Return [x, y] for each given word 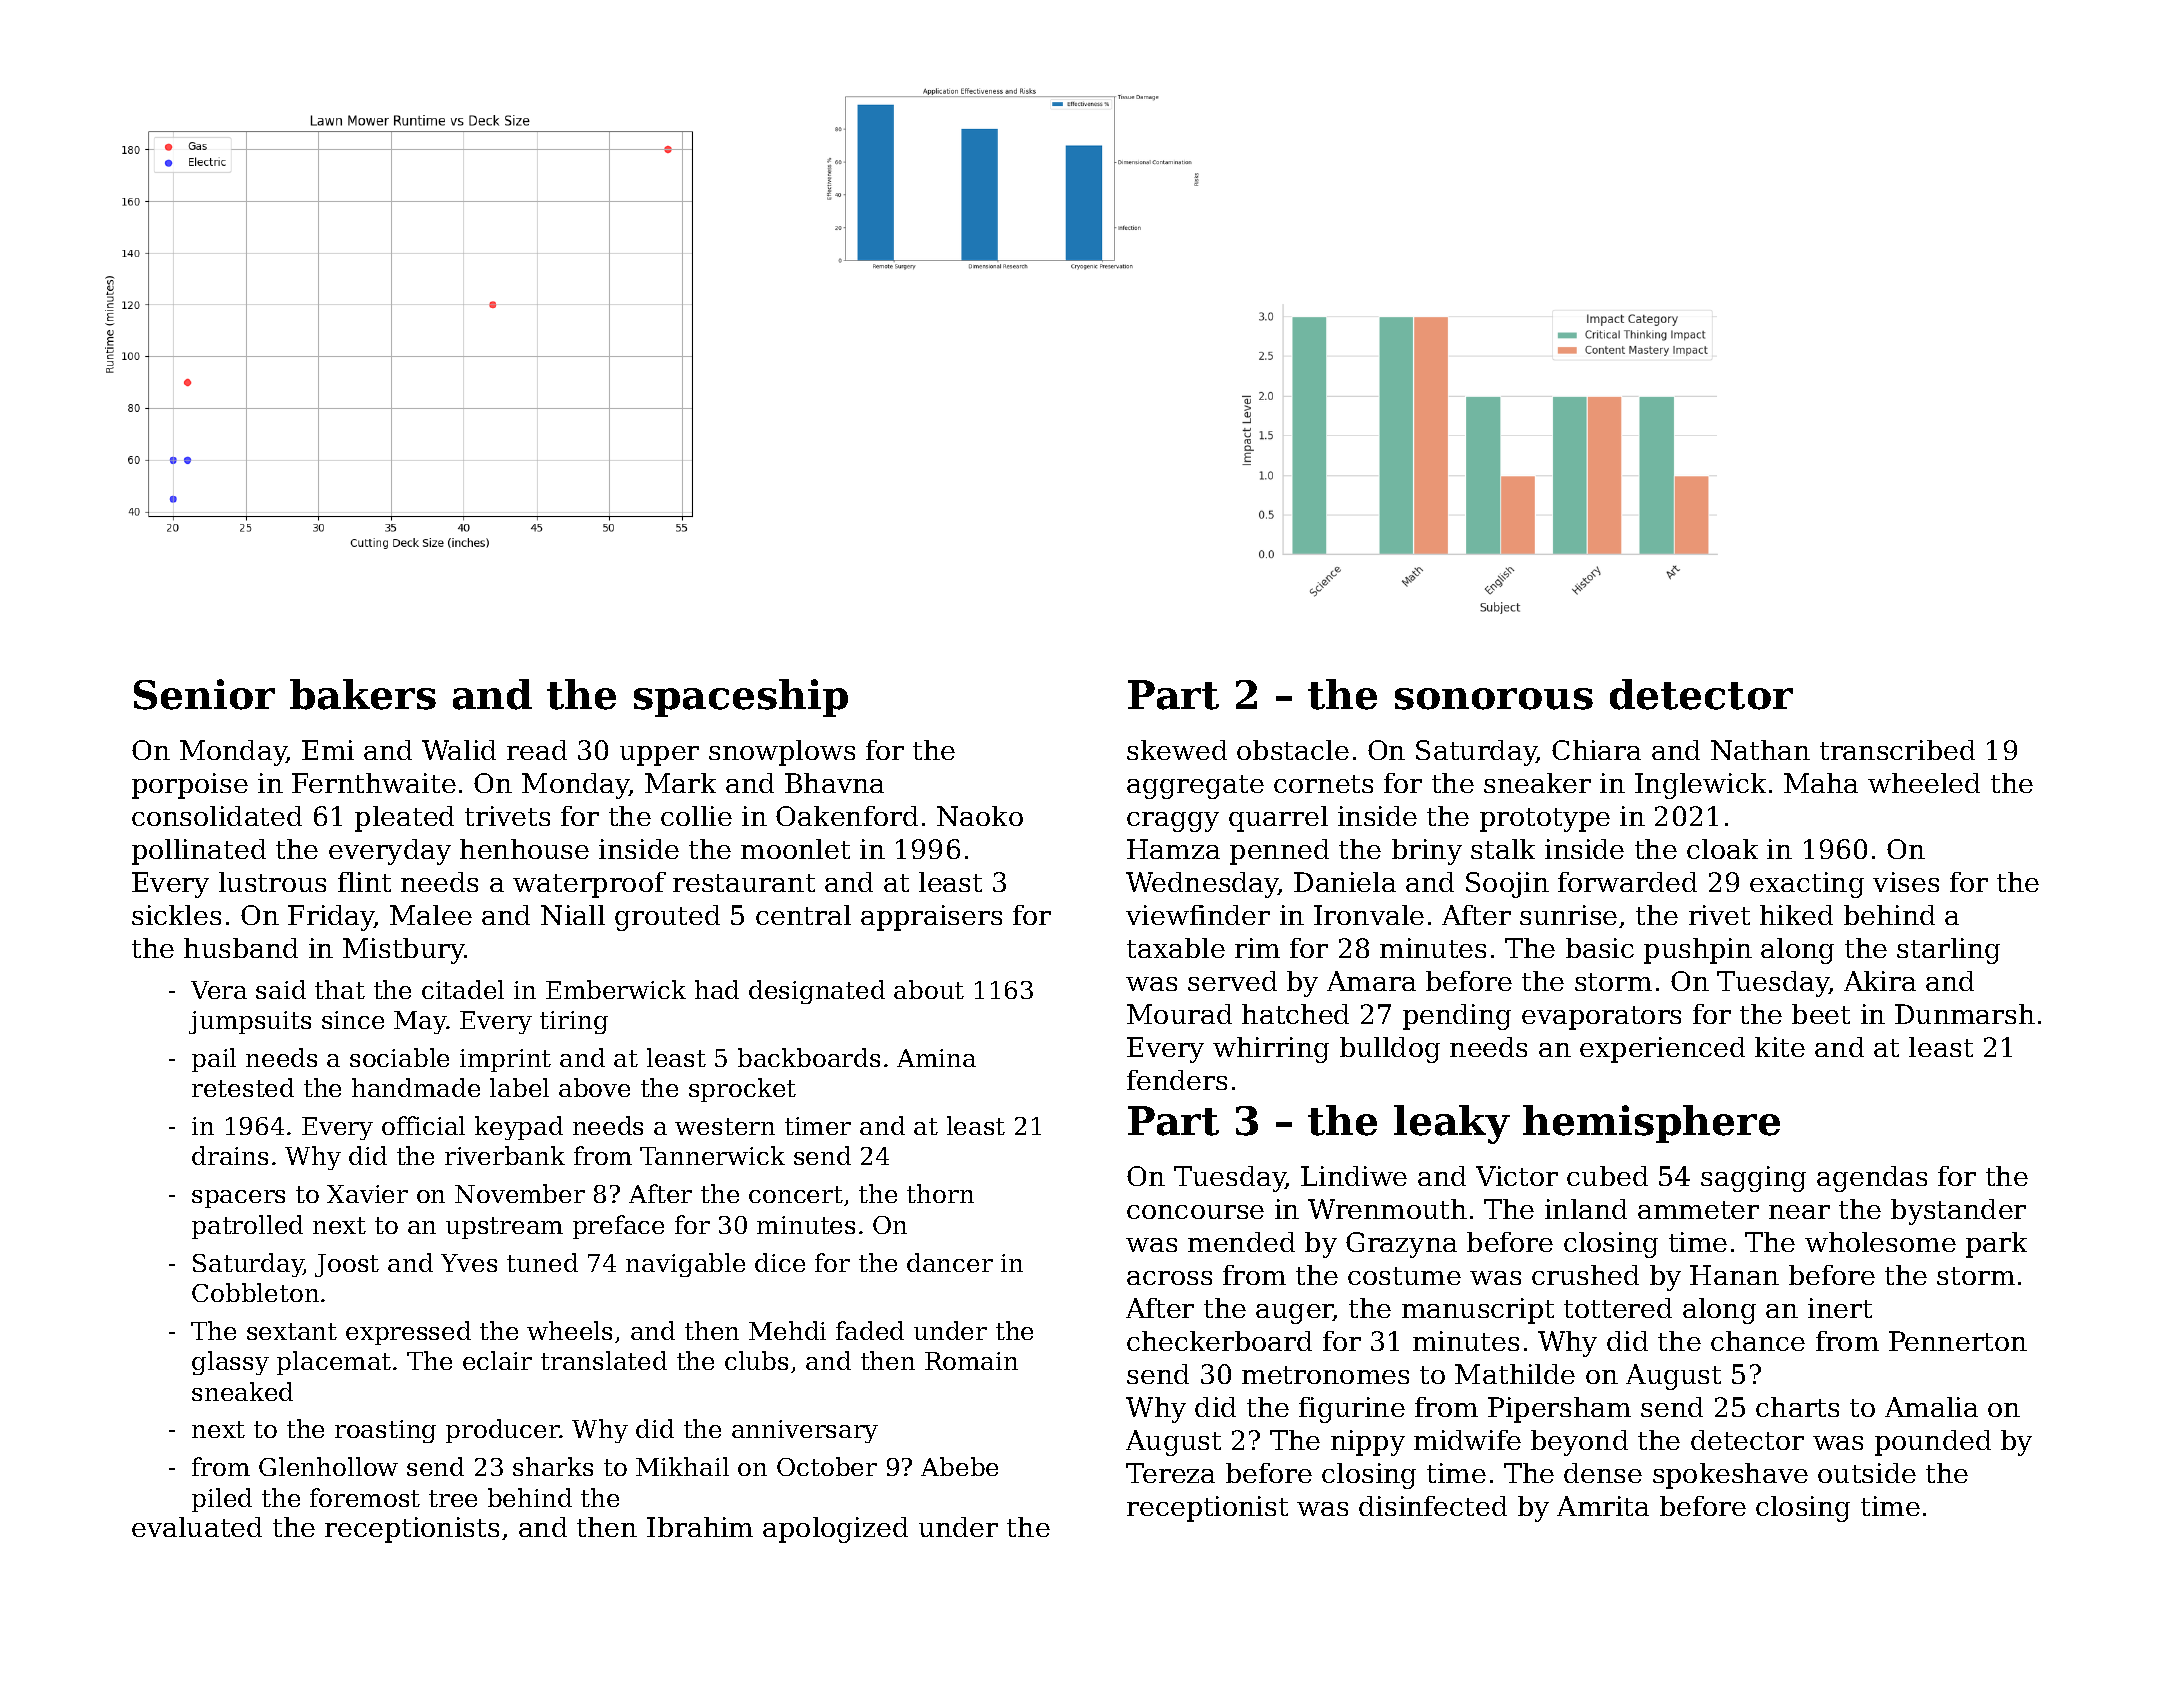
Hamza [1173, 849]
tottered [1618, 1308]
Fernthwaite [374, 783]
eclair [497, 1360]
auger [1295, 1314]
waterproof [589, 885]
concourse [1195, 1212]
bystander [1958, 1212]
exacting [1807, 885]
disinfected [1433, 1506]
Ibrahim [700, 1527]
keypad [519, 1128]
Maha [1821, 783]
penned [1279, 852]
